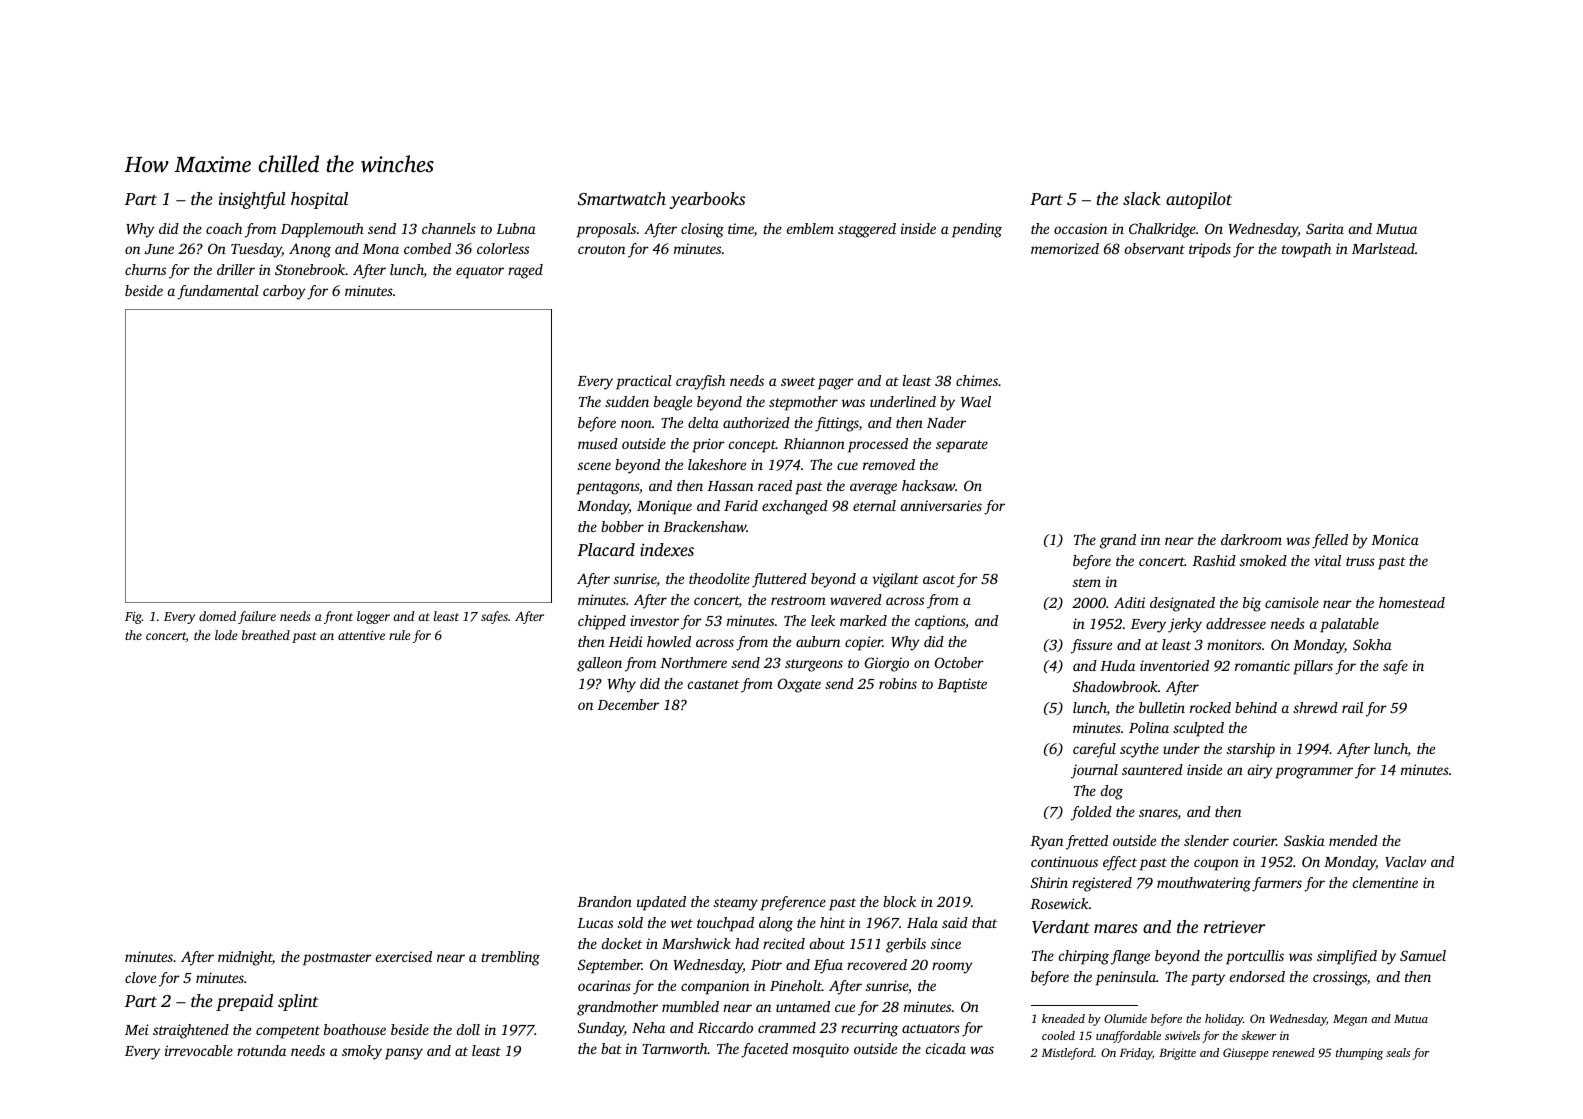 The height and width of the document is (1119, 1583). What do you see at coordinates (1395, 539) in the document?
I see `Monica` at bounding box center [1395, 539].
